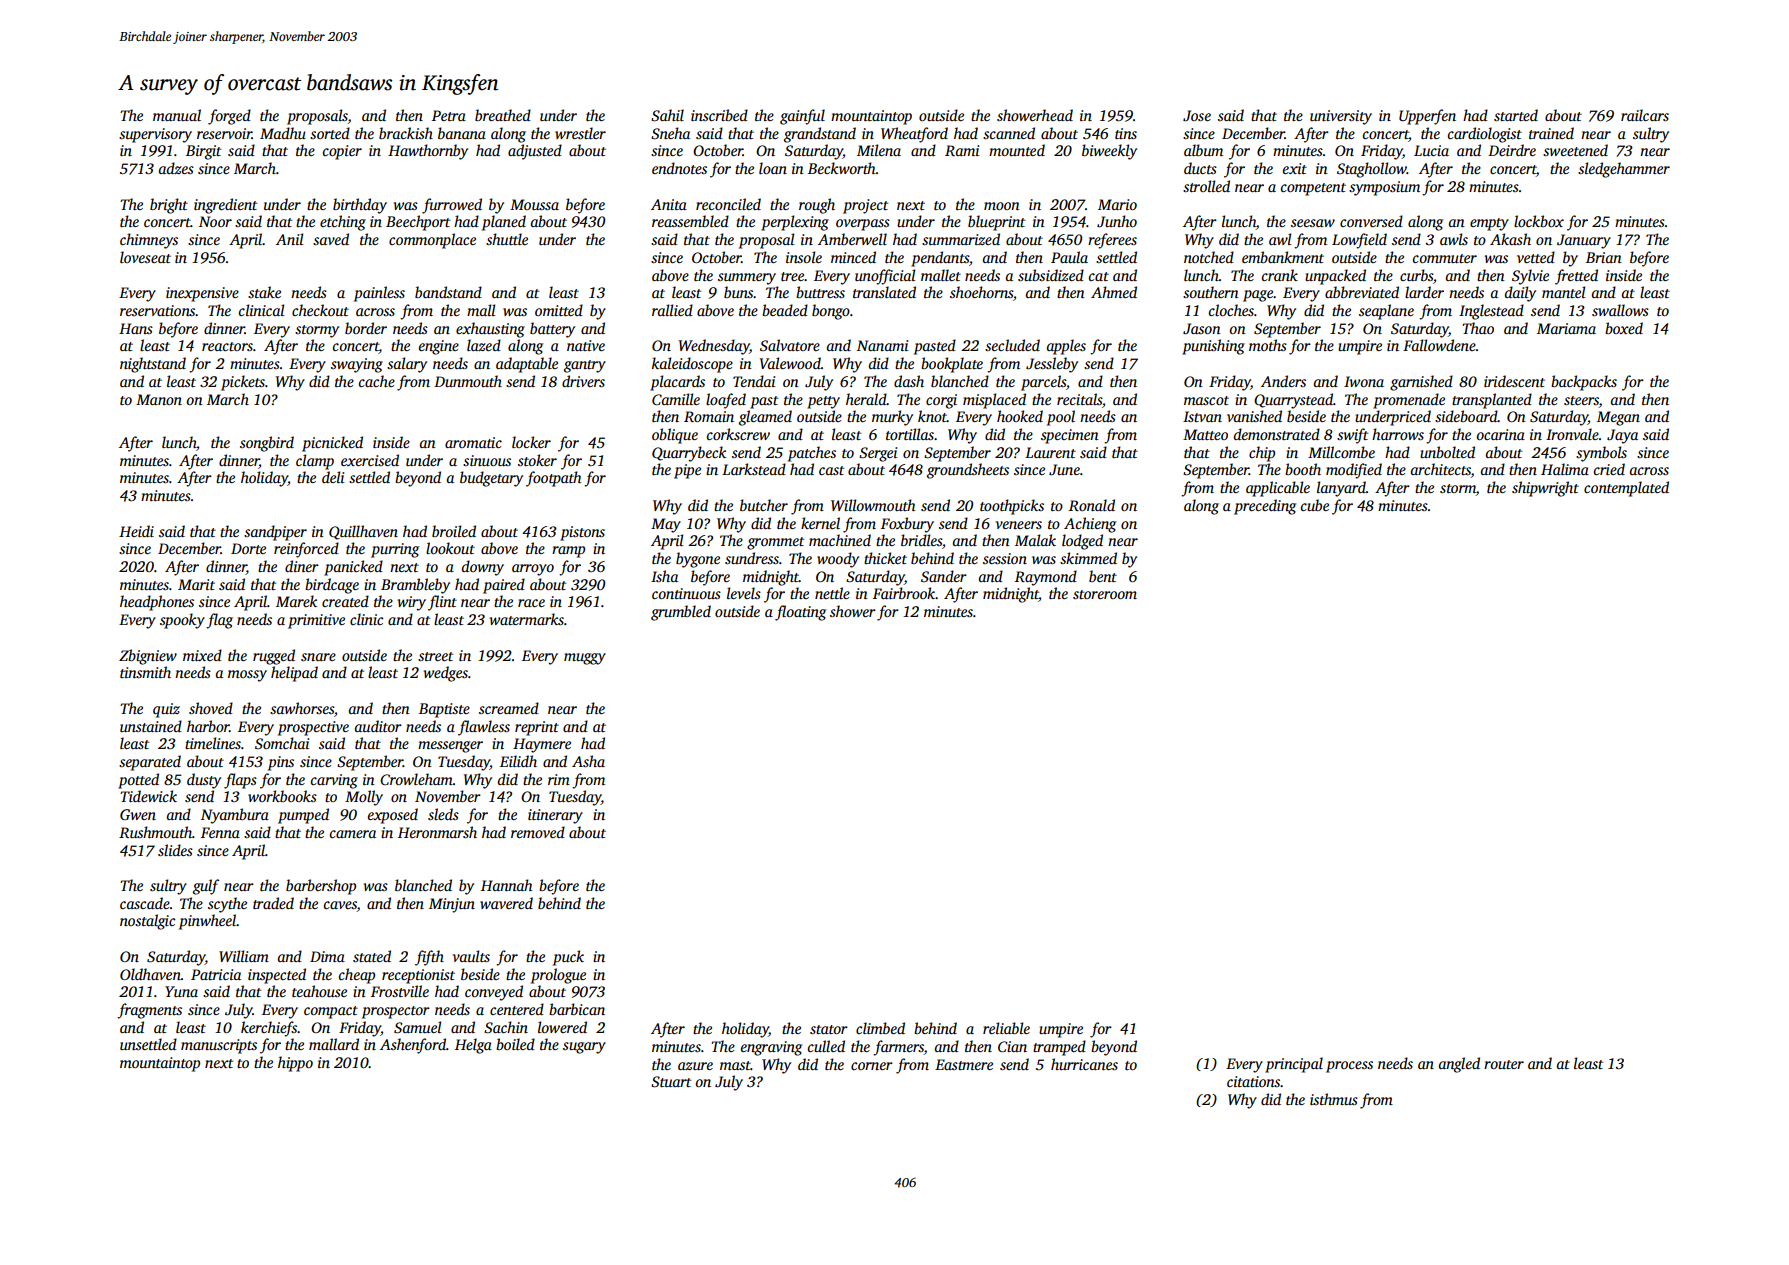  Describe the element at coordinates (671, 1082) in the screenshot. I see `Stuart` at that location.
